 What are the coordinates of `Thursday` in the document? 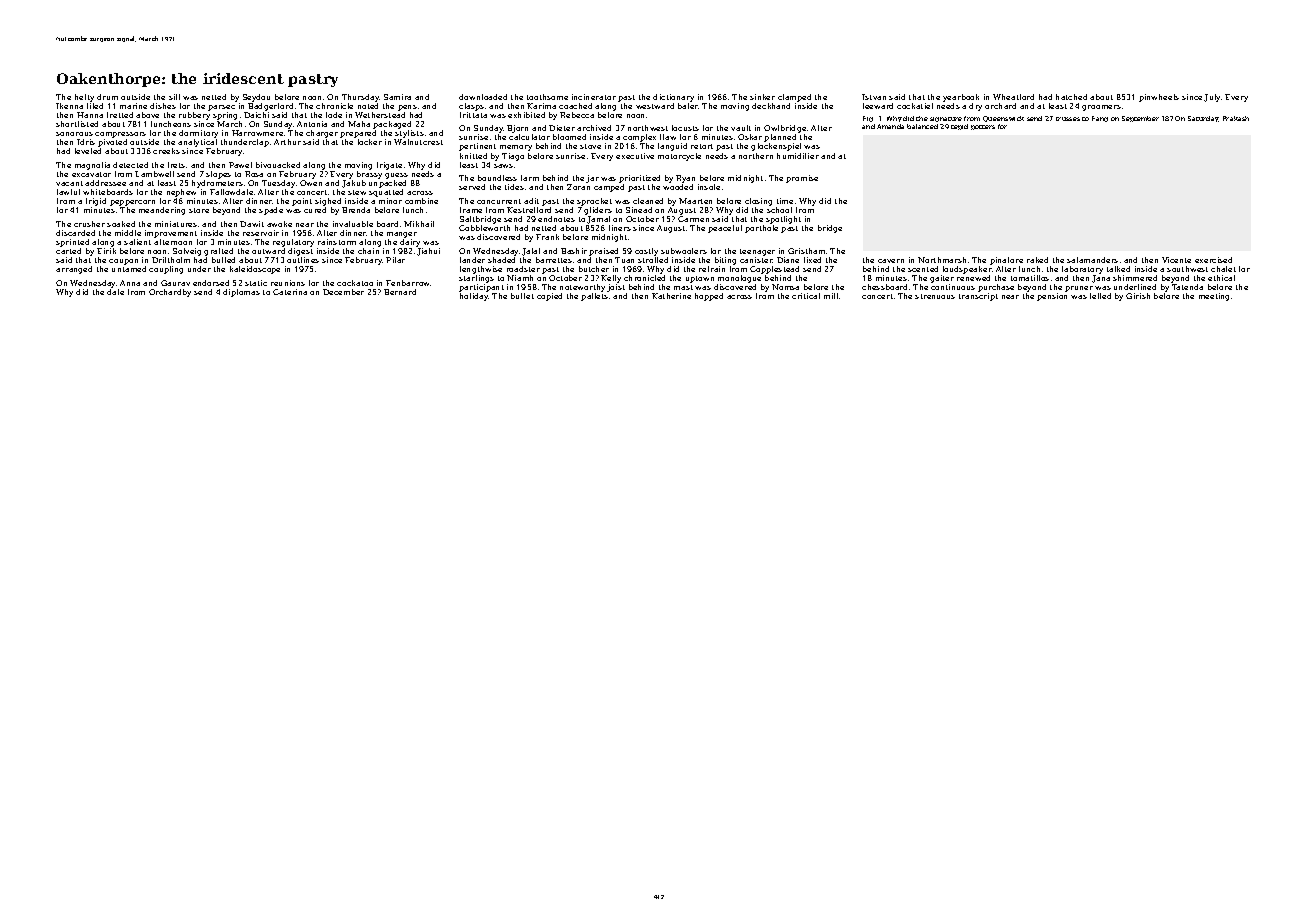 It's located at (360, 98).
